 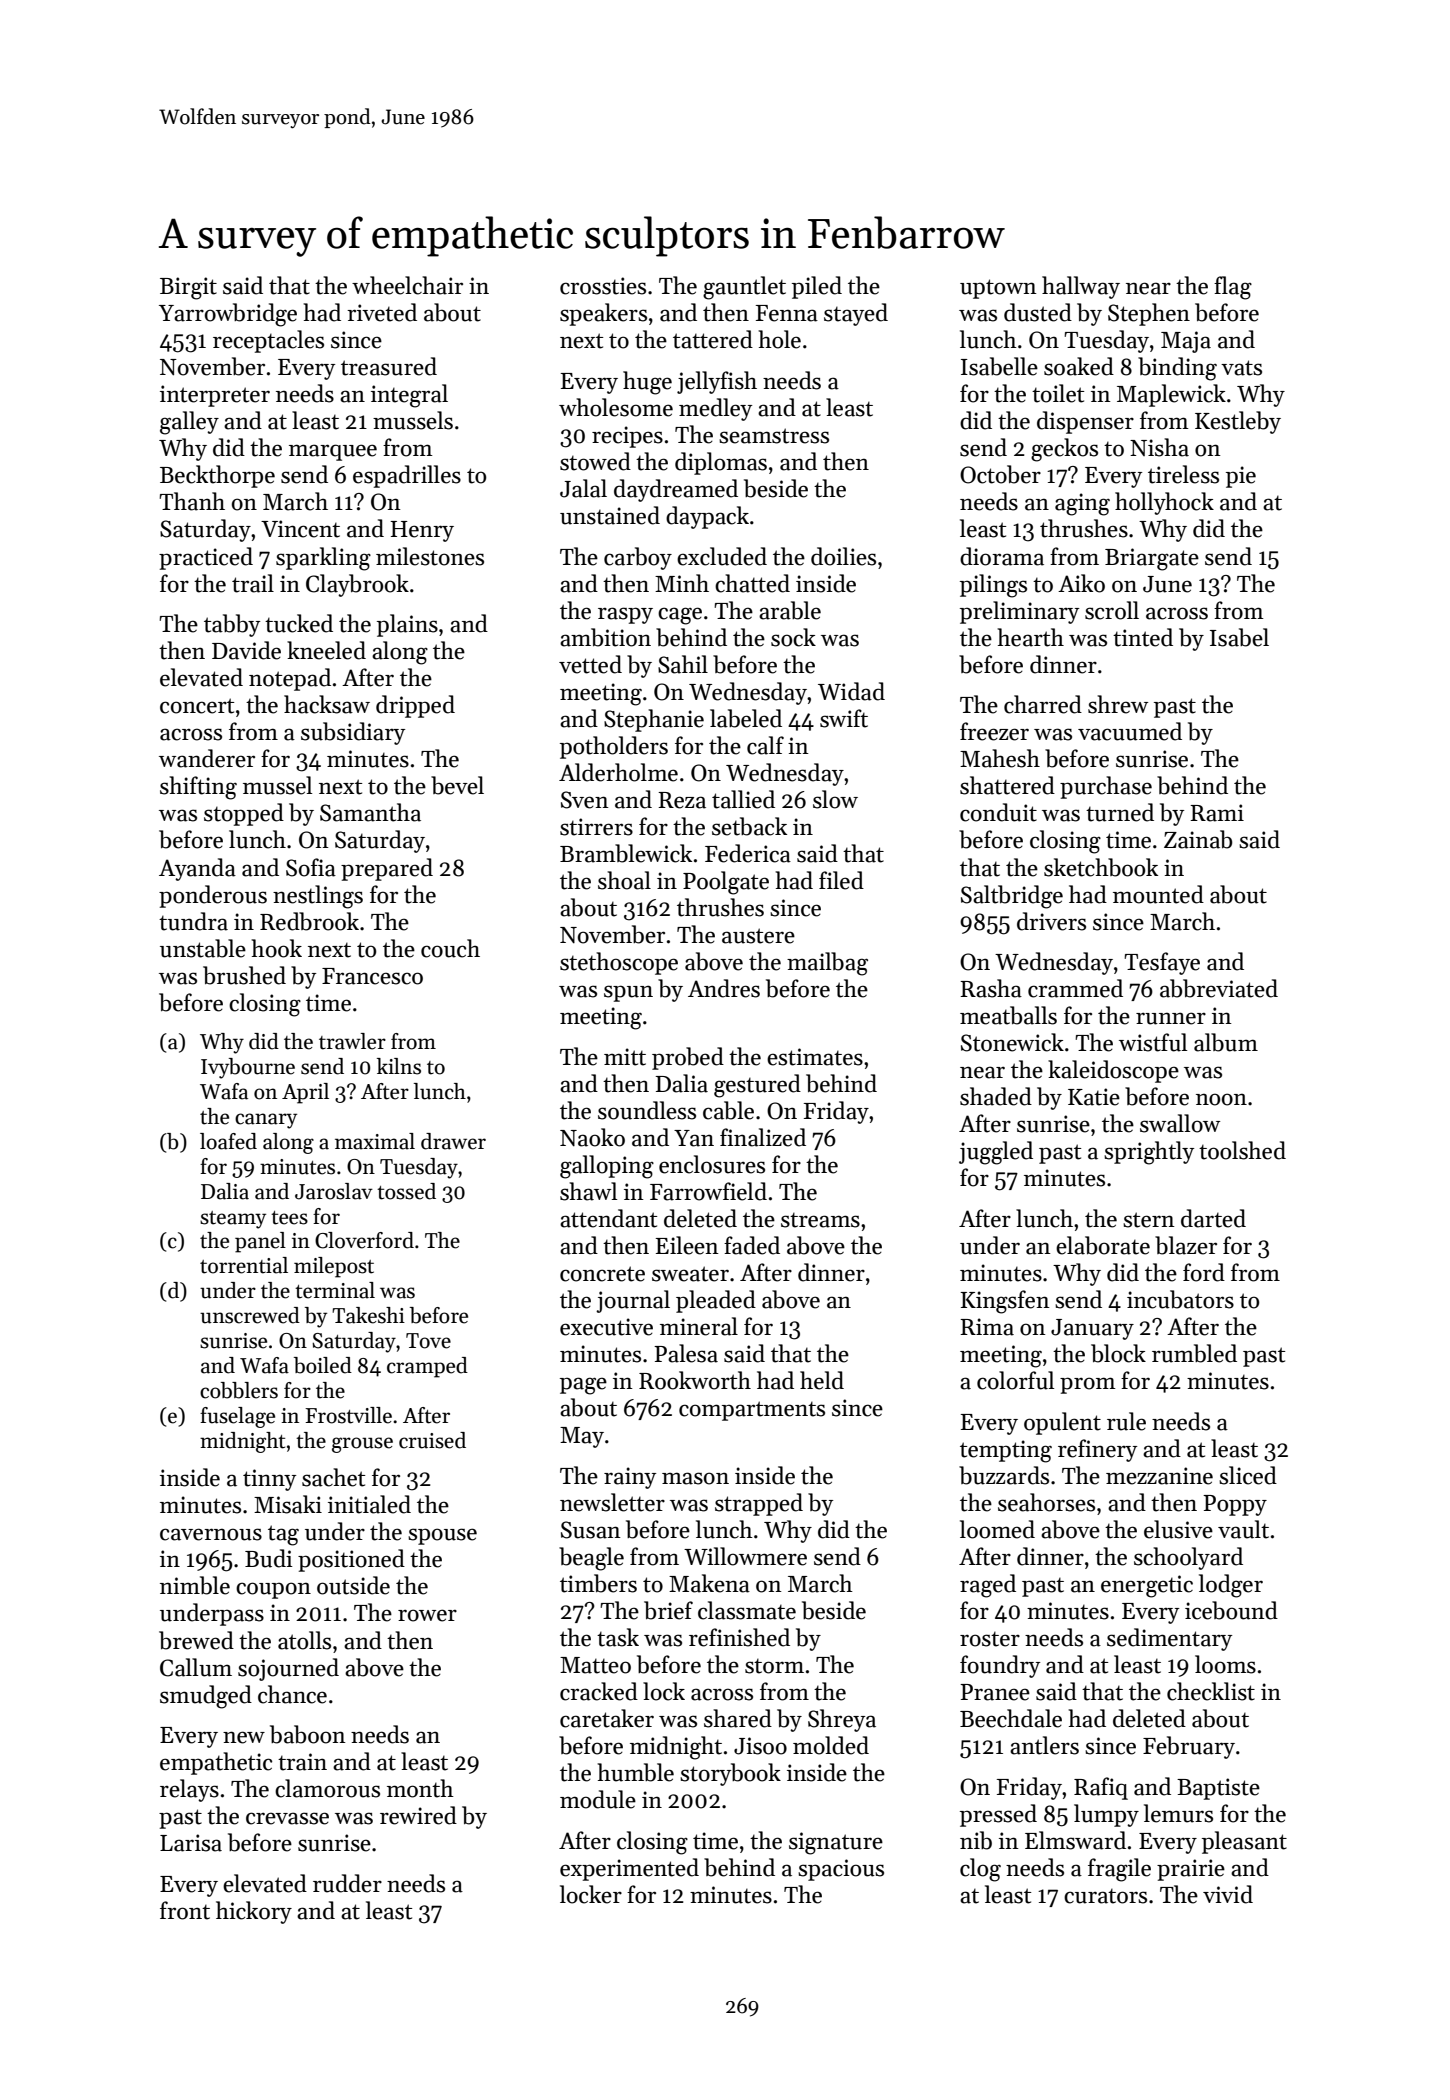 What do you see at coordinates (680, 616) in the screenshot?
I see `cage` at bounding box center [680, 616].
